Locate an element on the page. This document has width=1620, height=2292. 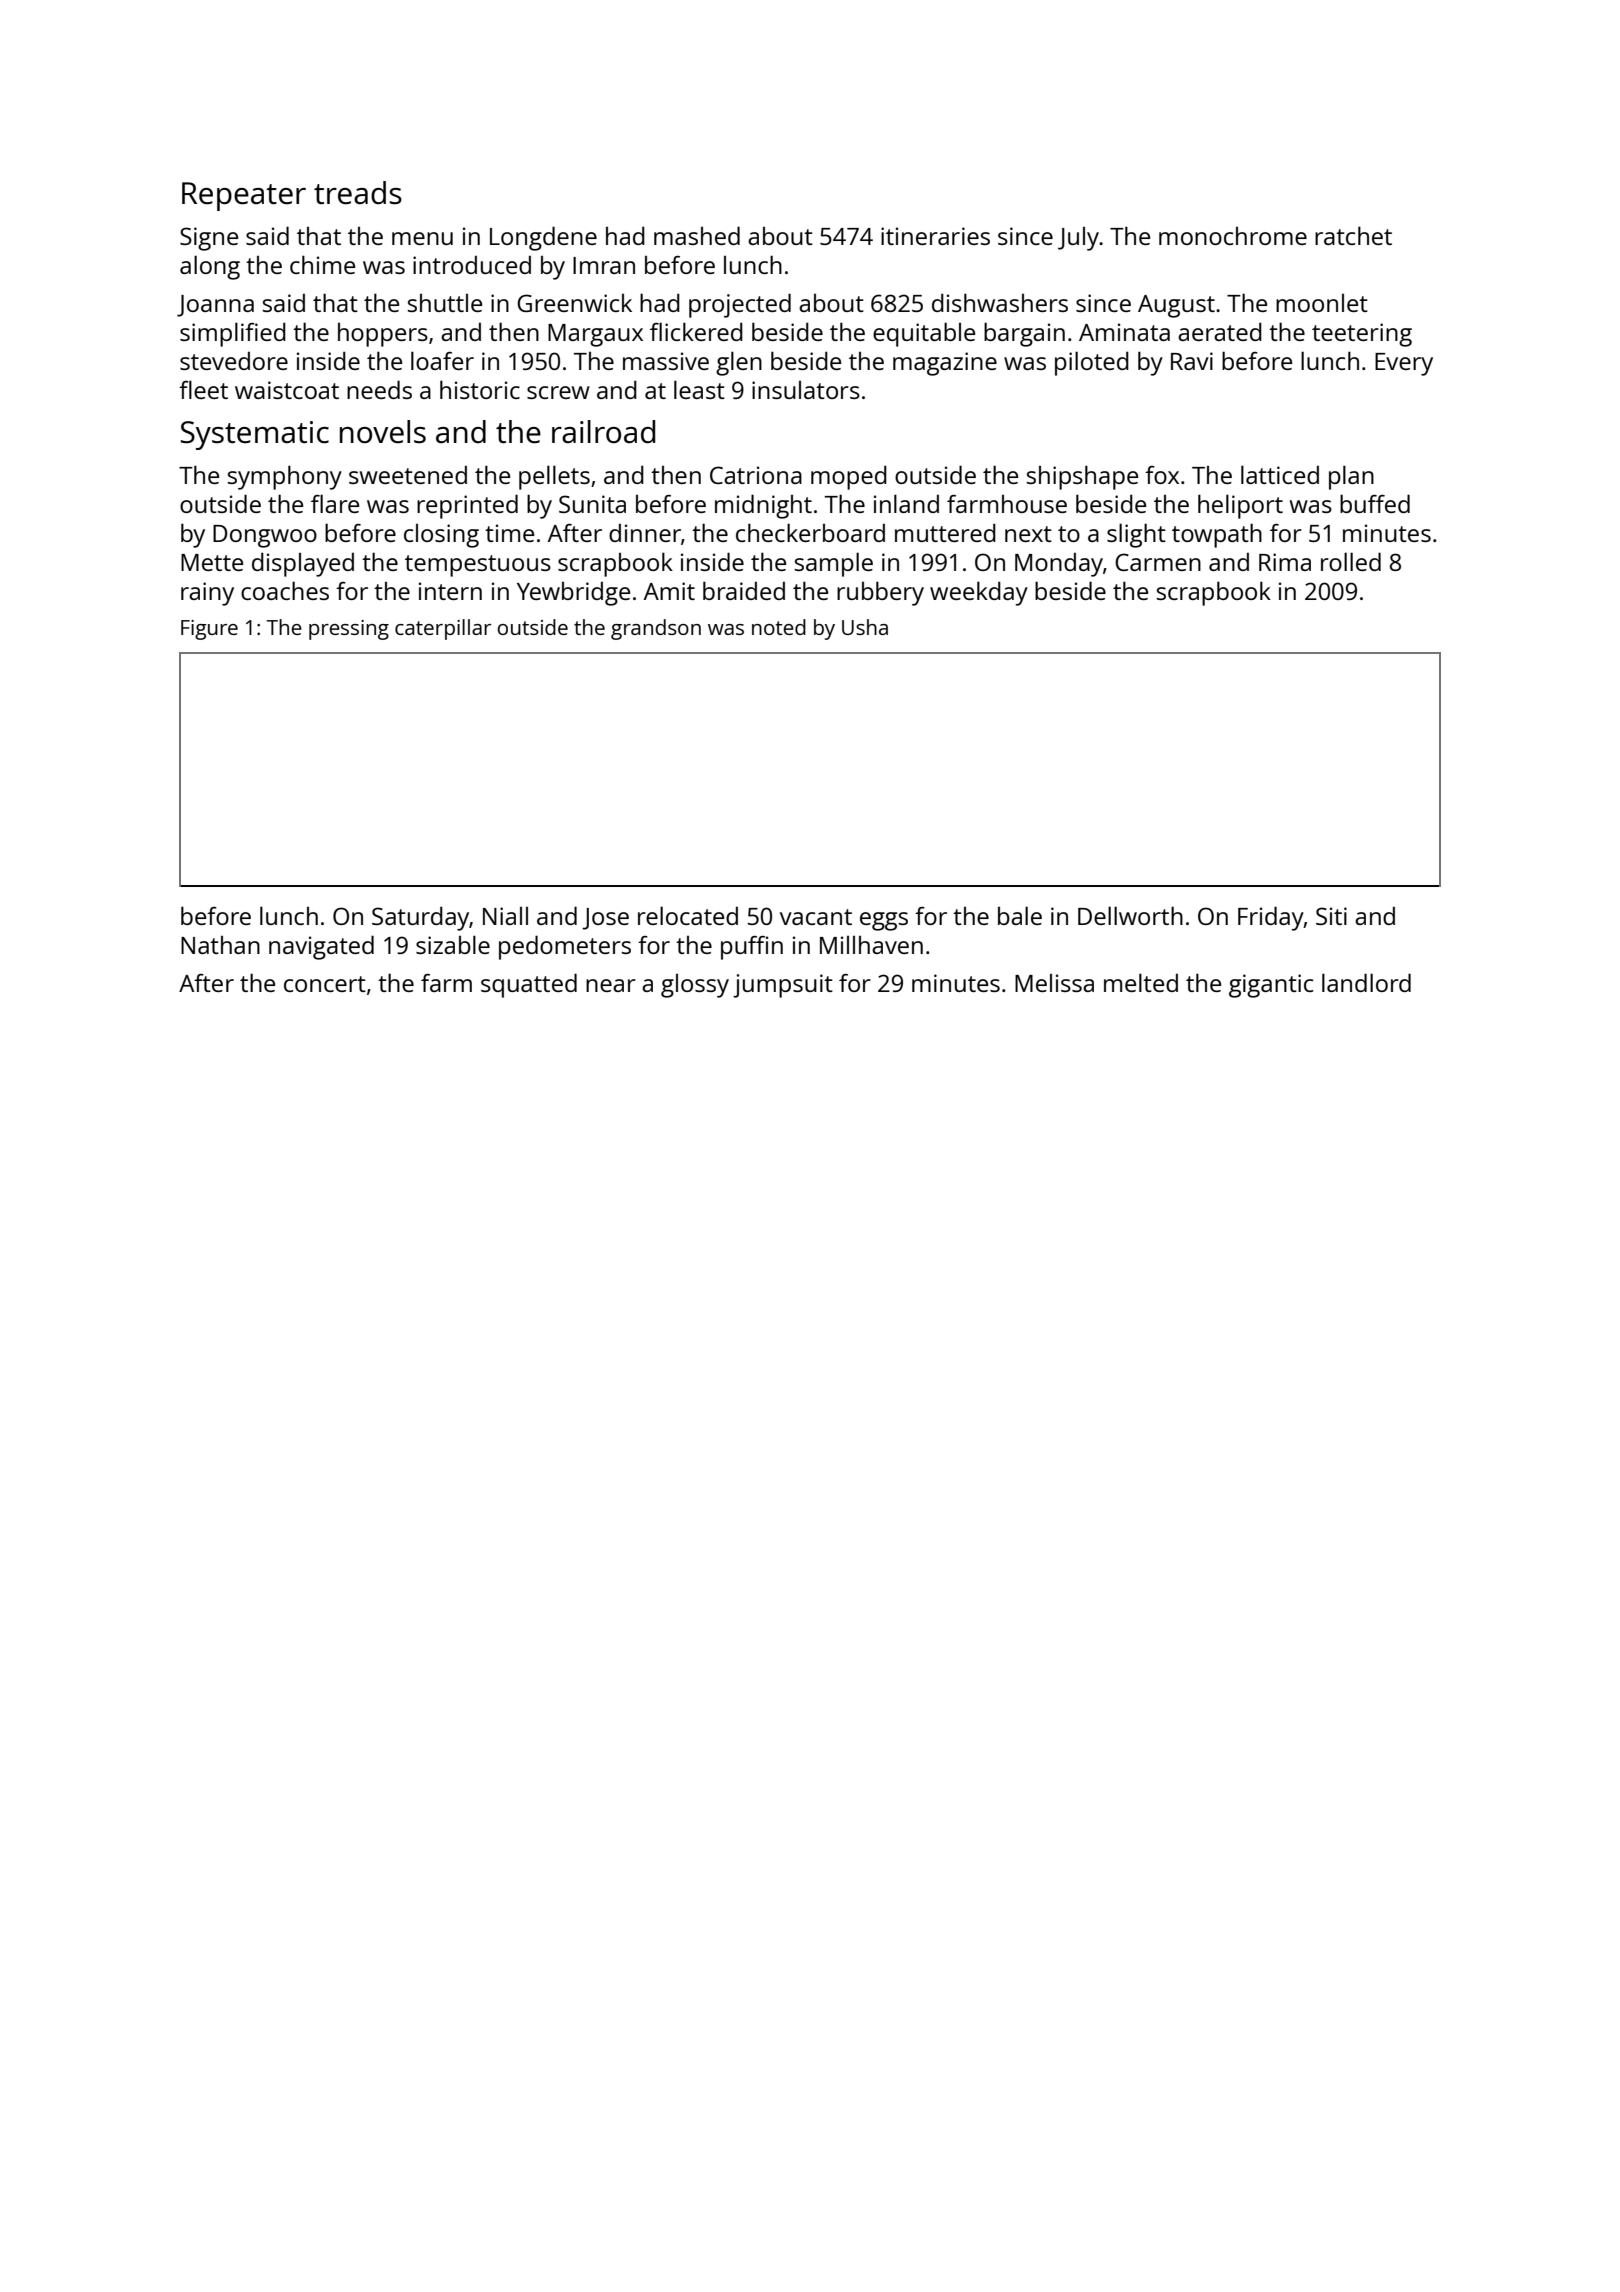
equitable is located at coordinates (924, 334).
